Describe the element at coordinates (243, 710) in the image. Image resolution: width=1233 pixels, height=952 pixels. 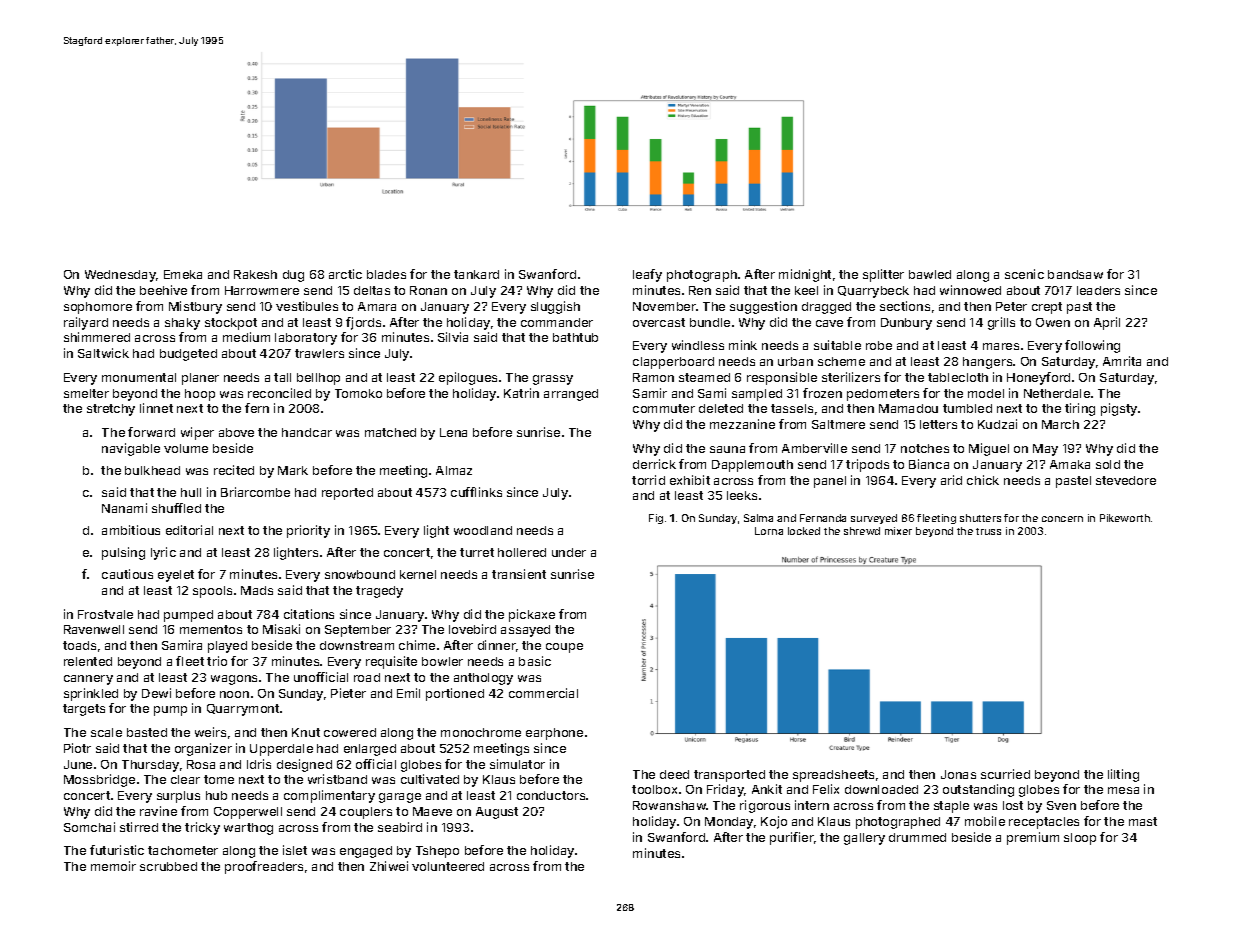
I see `Quarrymont` at that location.
